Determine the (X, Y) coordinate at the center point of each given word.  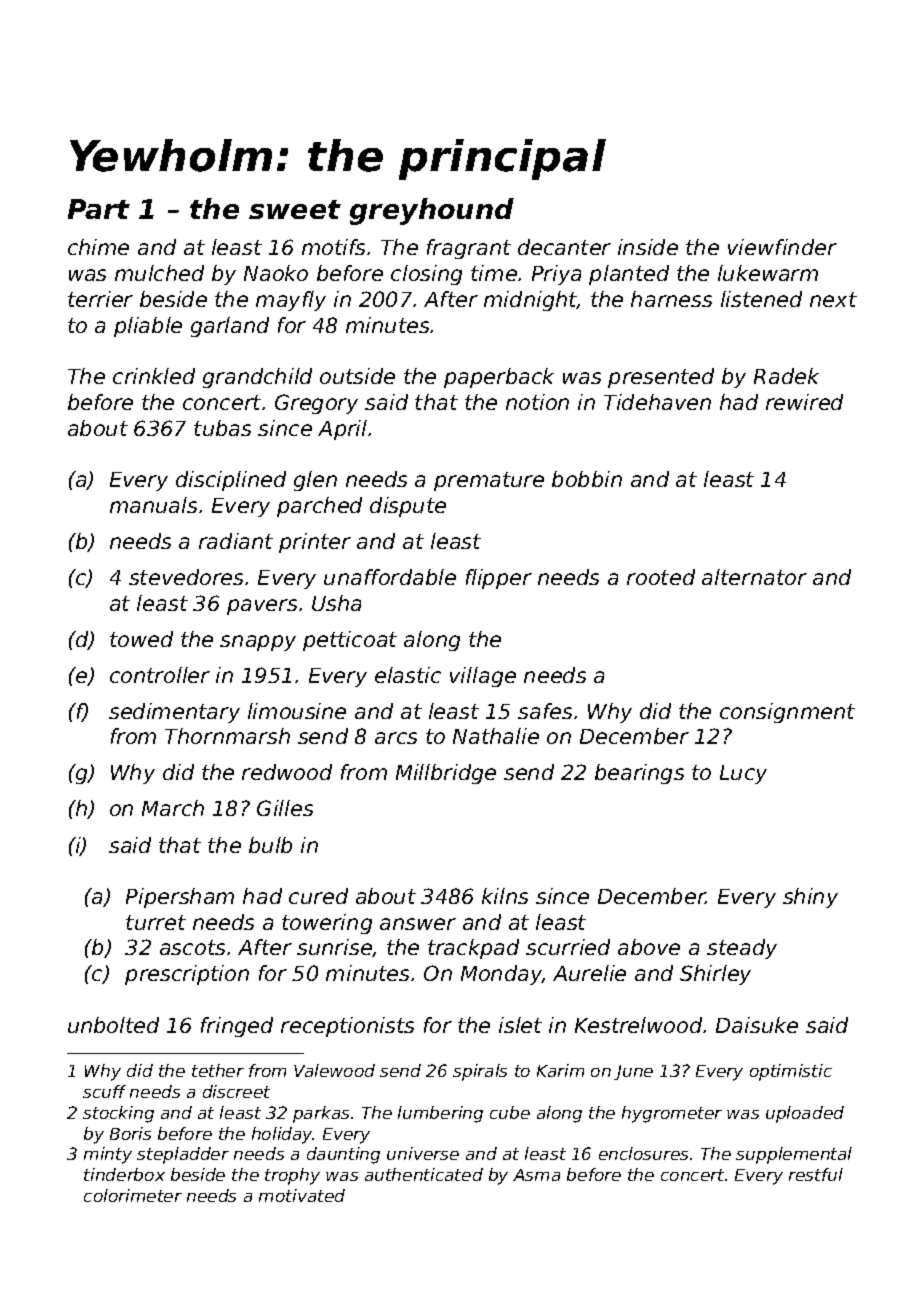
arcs (396, 738)
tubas (222, 428)
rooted (661, 577)
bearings (639, 774)
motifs (333, 247)
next (833, 299)
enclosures (643, 1153)
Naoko (276, 273)
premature (489, 481)
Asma (536, 1175)
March (173, 808)
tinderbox (124, 1174)
